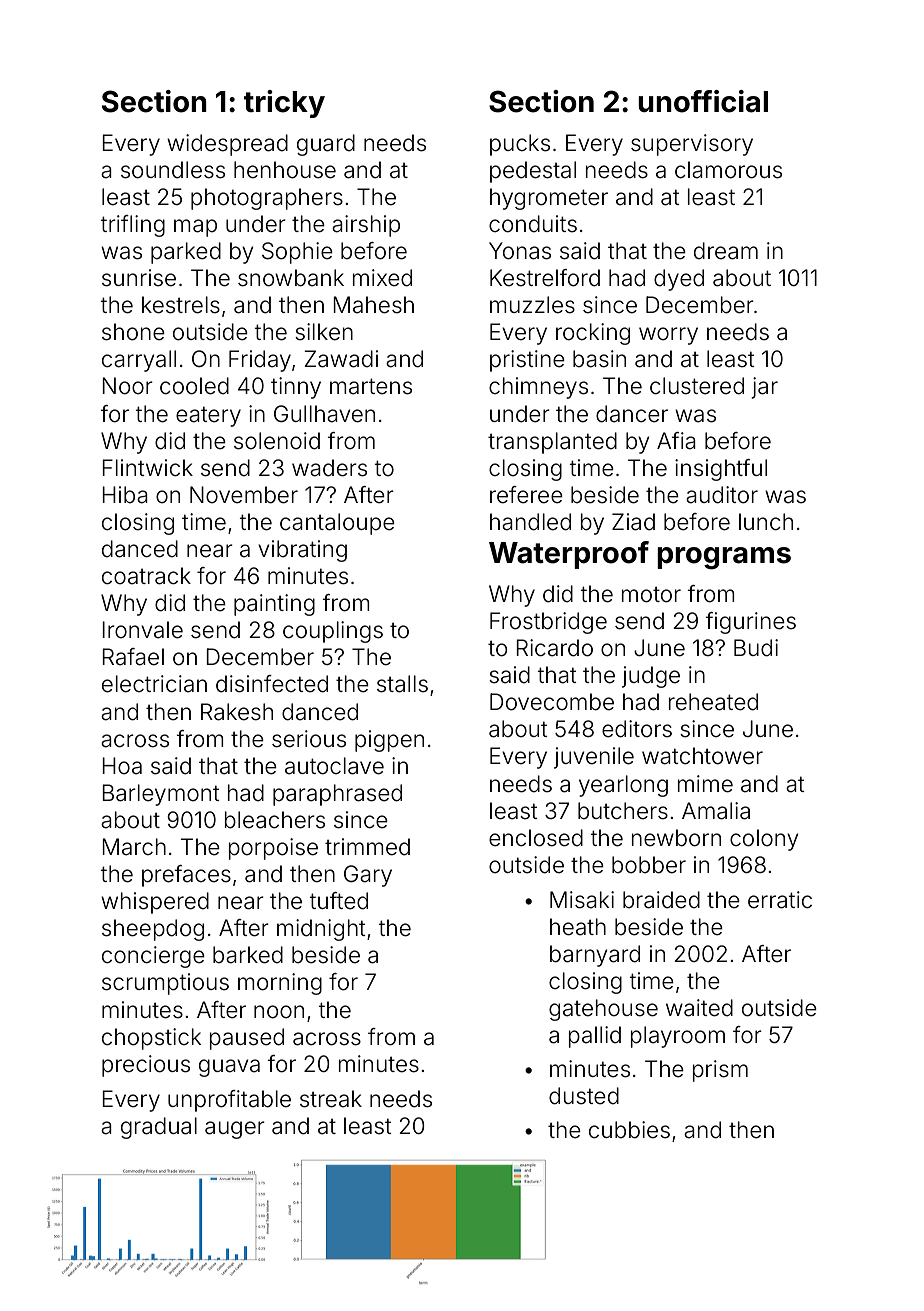 This screenshot has height=1311, width=924. What do you see at coordinates (703, 101) in the screenshot?
I see `unofficial` at bounding box center [703, 101].
